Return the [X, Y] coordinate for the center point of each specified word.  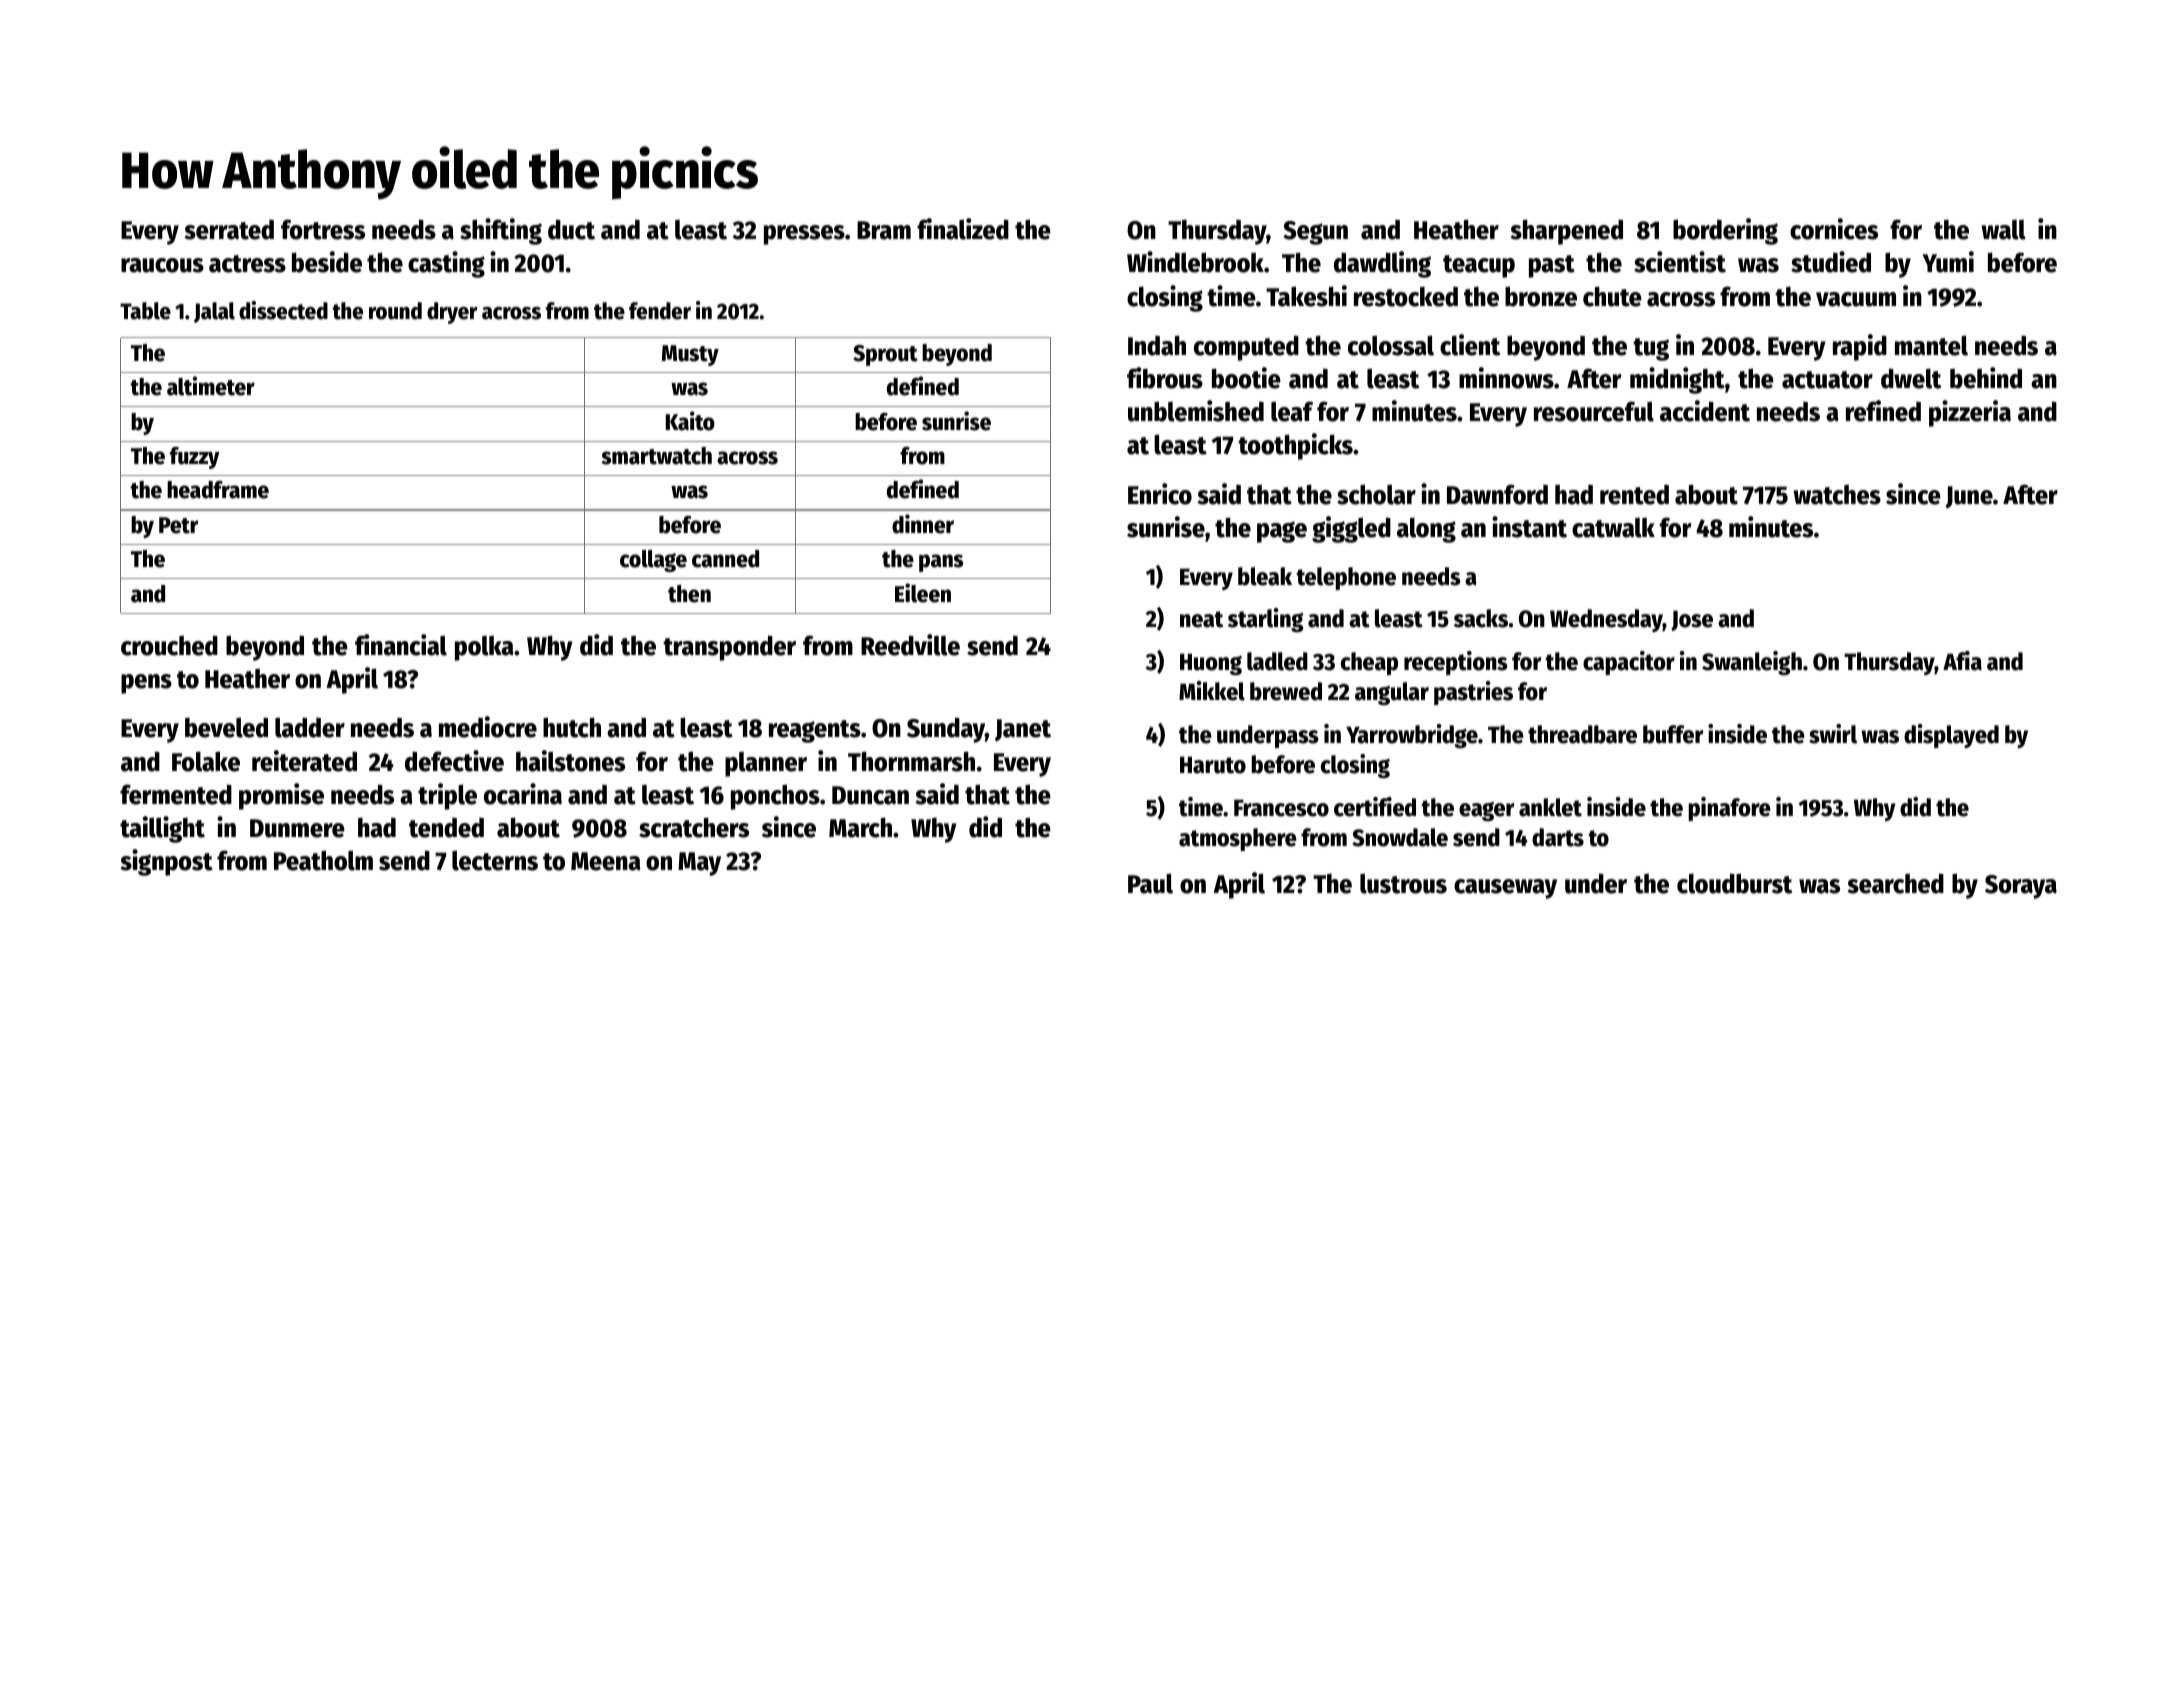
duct [571, 229]
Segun [1315, 233]
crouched [169, 645]
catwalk [1613, 528]
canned [725, 559]
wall [2003, 230]
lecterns [495, 860]
